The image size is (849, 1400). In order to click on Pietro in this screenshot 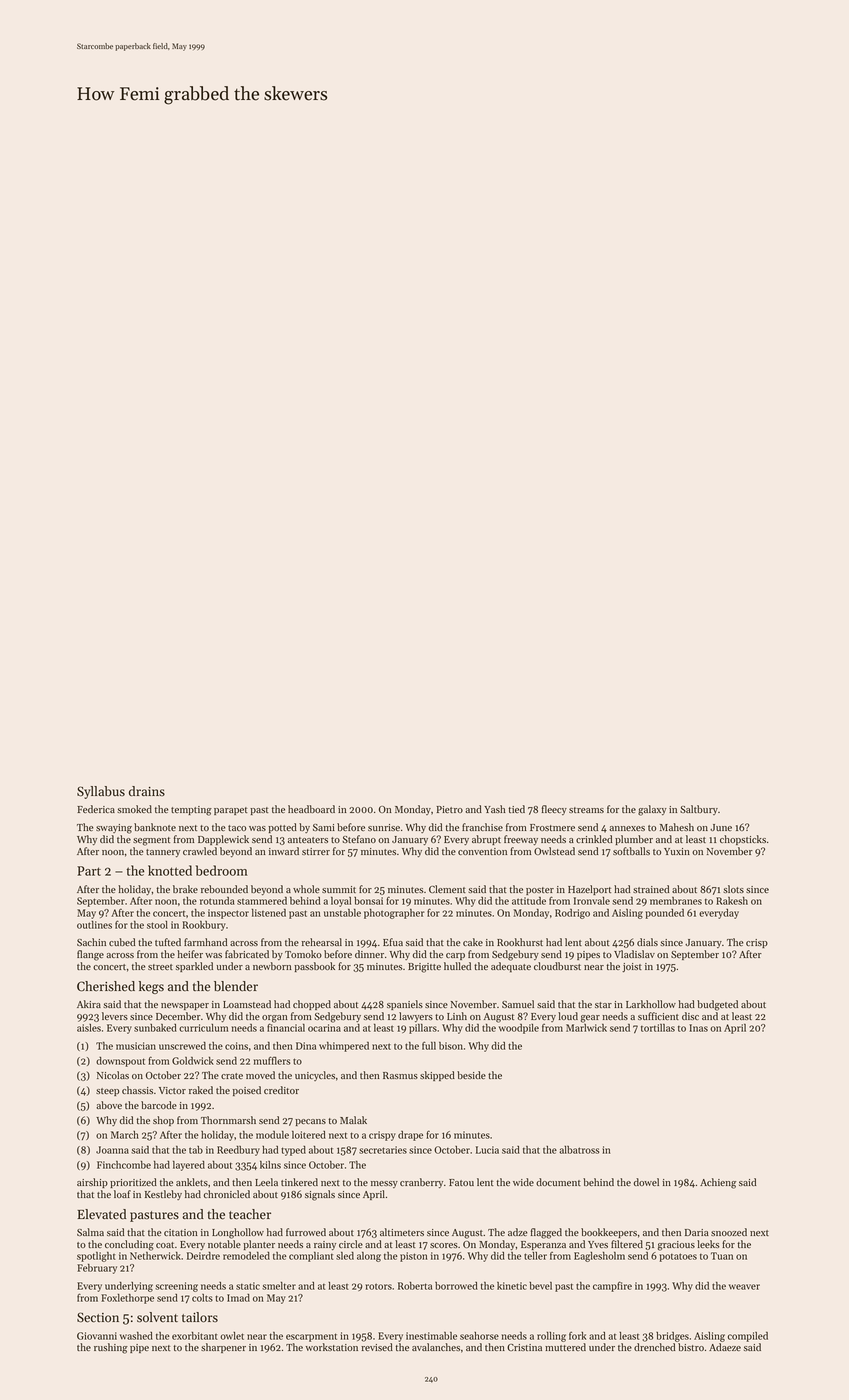, I will do `click(450, 809)`.
